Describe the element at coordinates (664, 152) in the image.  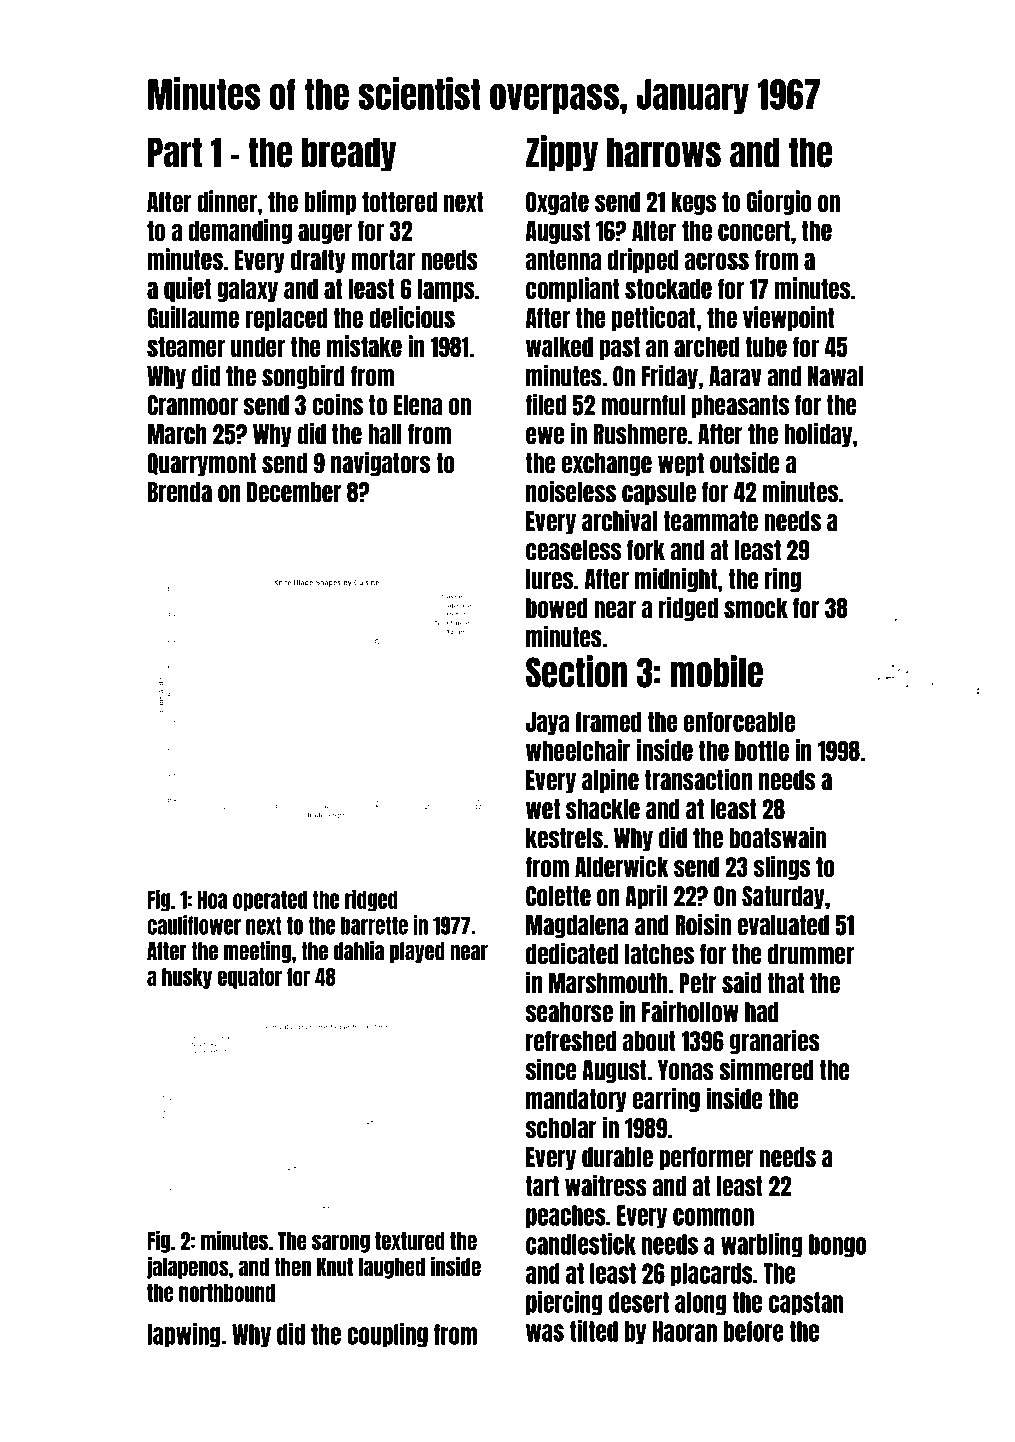
I see `harrows` at that location.
